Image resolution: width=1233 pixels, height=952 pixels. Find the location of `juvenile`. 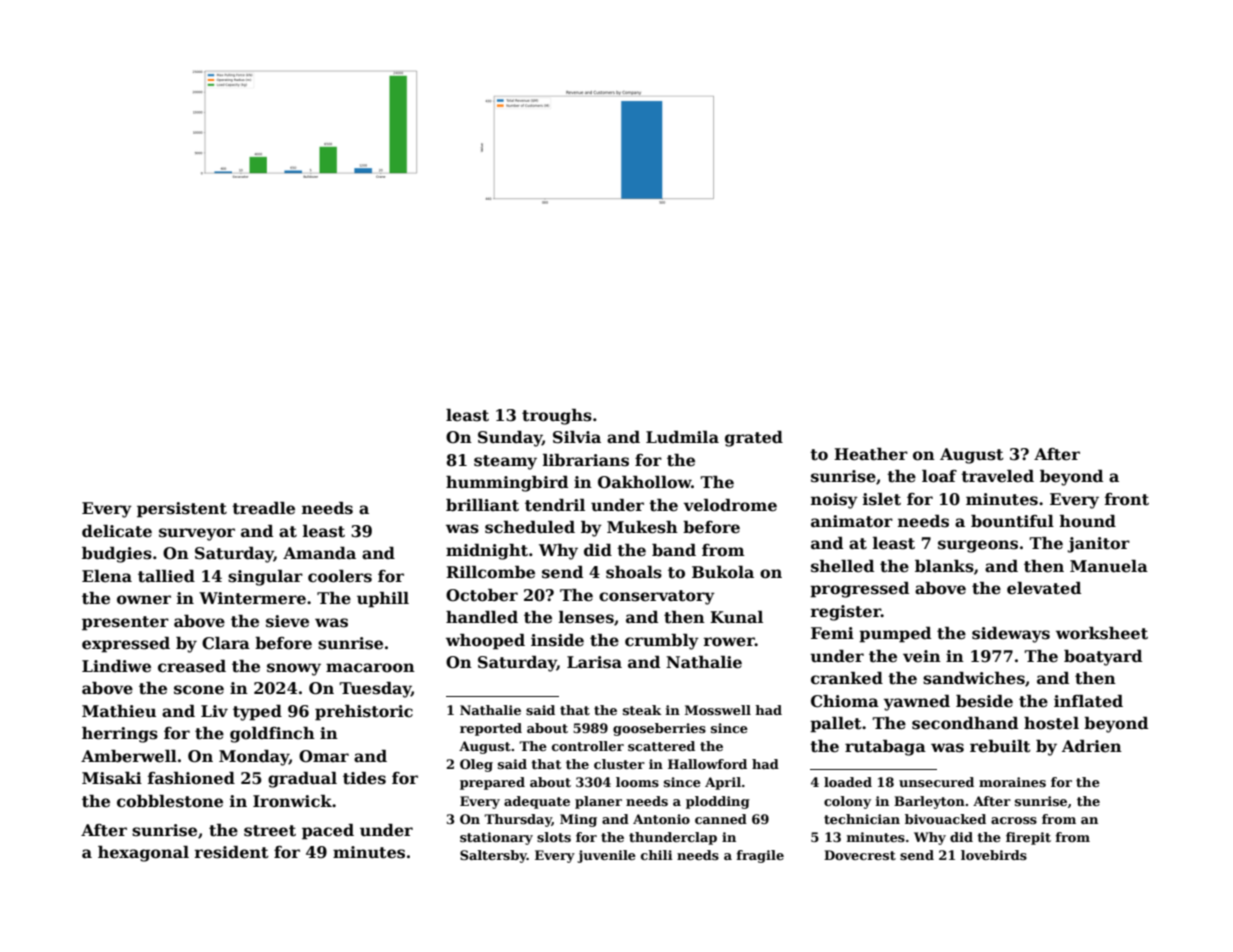

juvenile is located at coordinates (606, 856).
